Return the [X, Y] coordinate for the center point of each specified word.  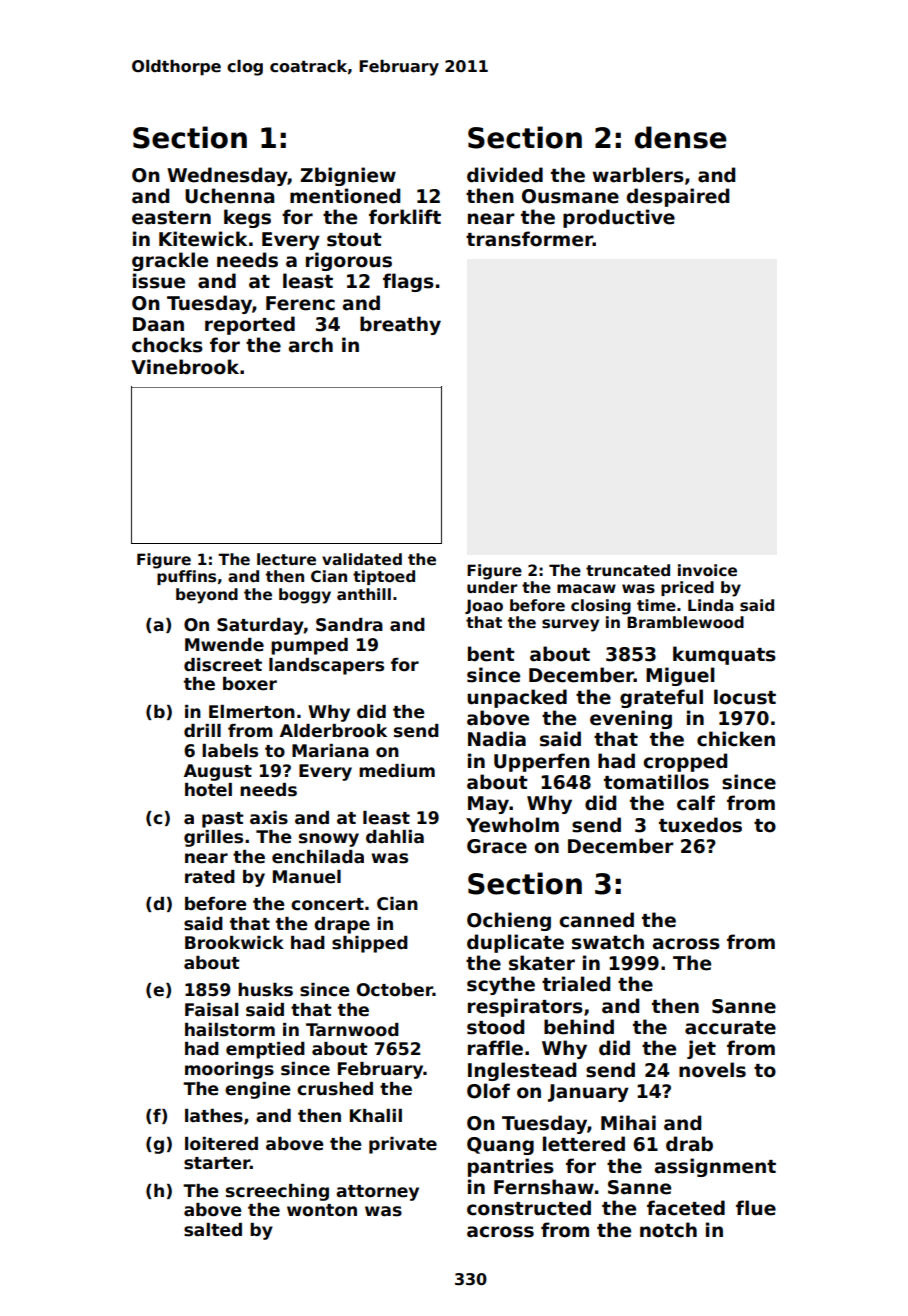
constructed [529, 1208]
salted [213, 1230]
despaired [678, 197]
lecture [286, 559]
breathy [400, 325]
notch [668, 1230]
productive [619, 218]
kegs [247, 218]
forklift [405, 217]
